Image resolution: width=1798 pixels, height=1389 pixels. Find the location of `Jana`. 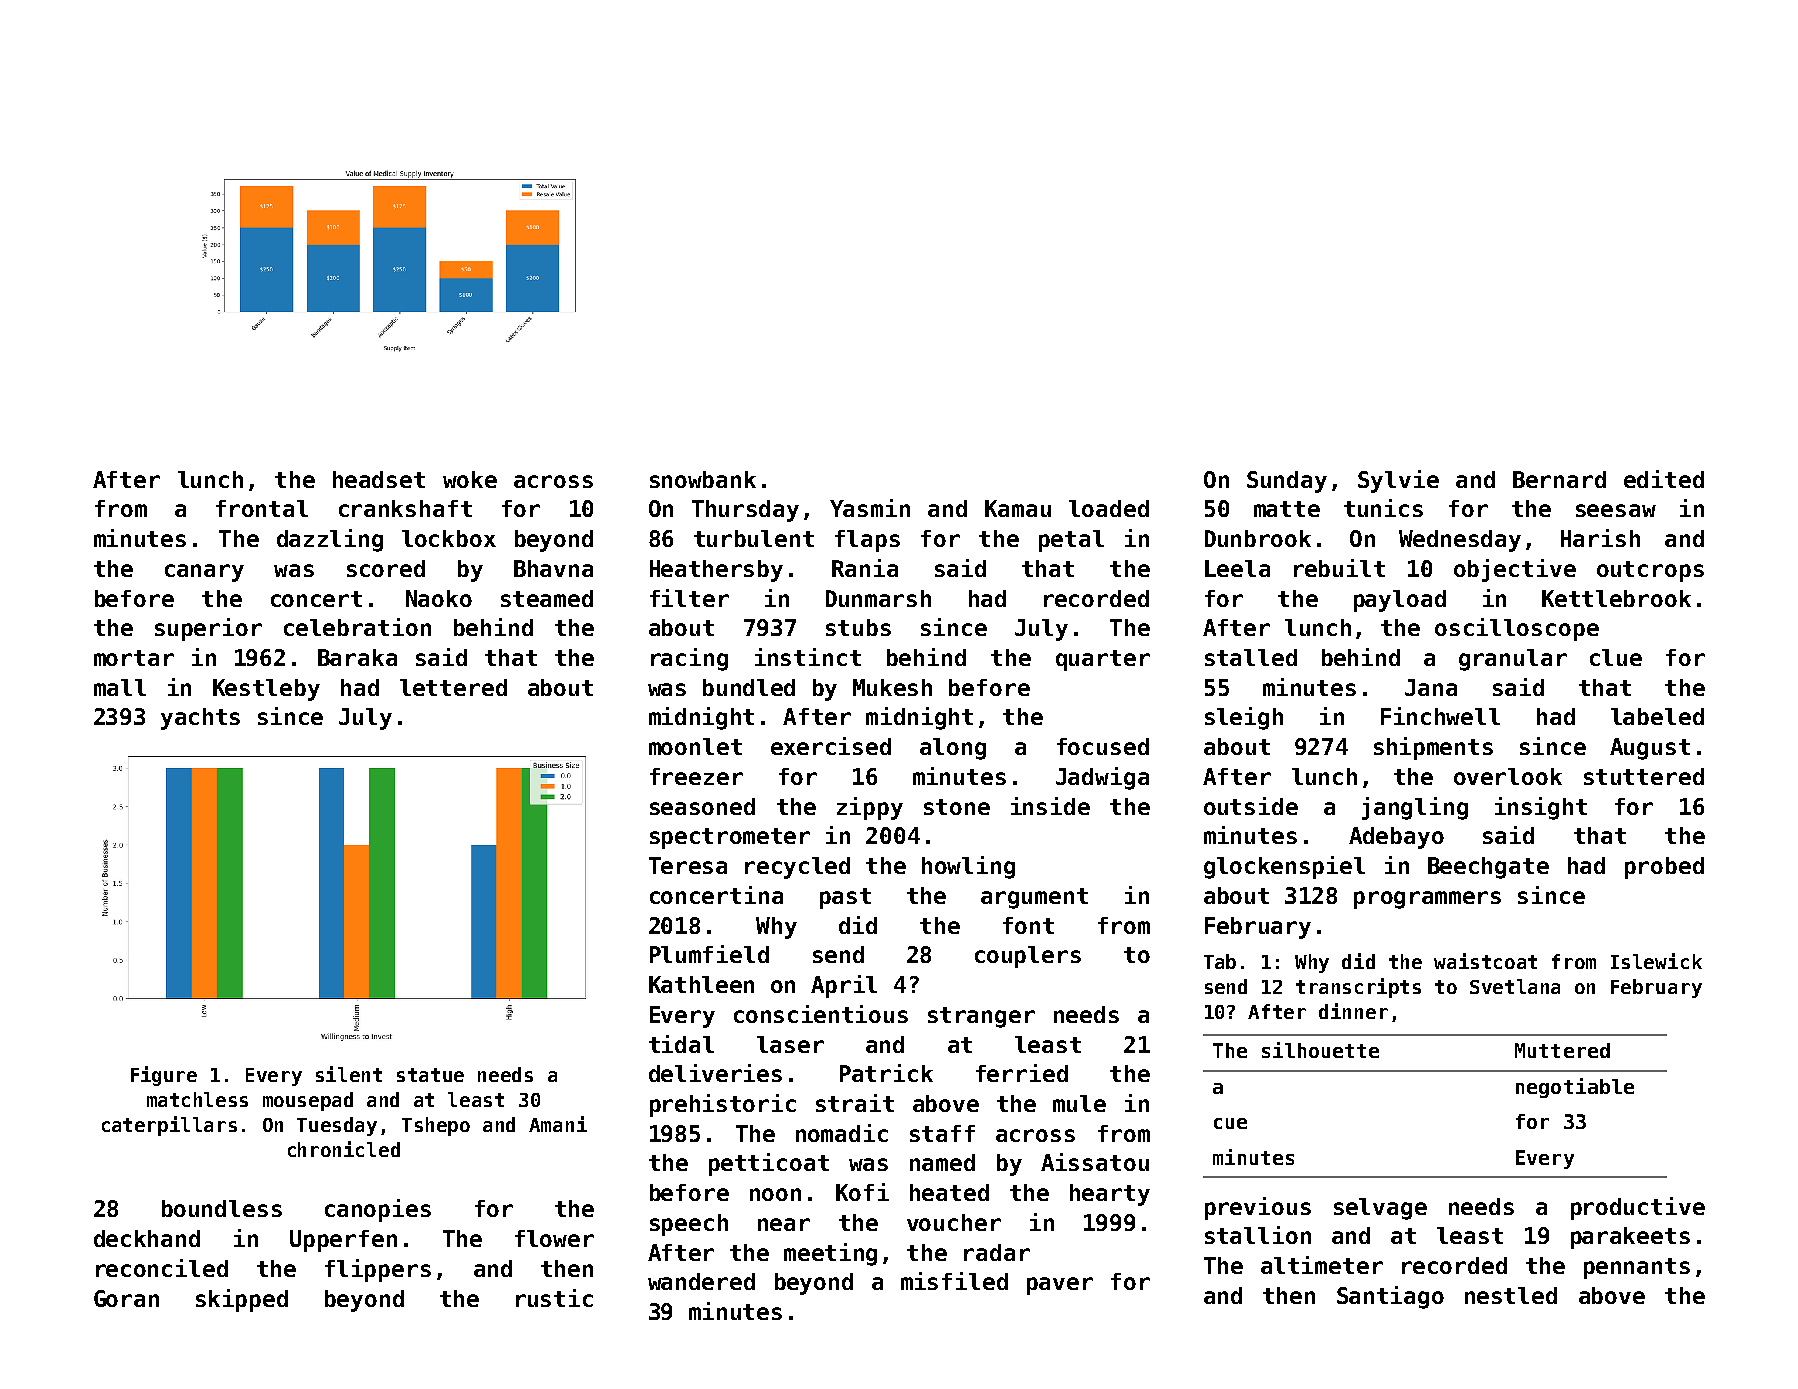

Jana is located at coordinates (1431, 687).
